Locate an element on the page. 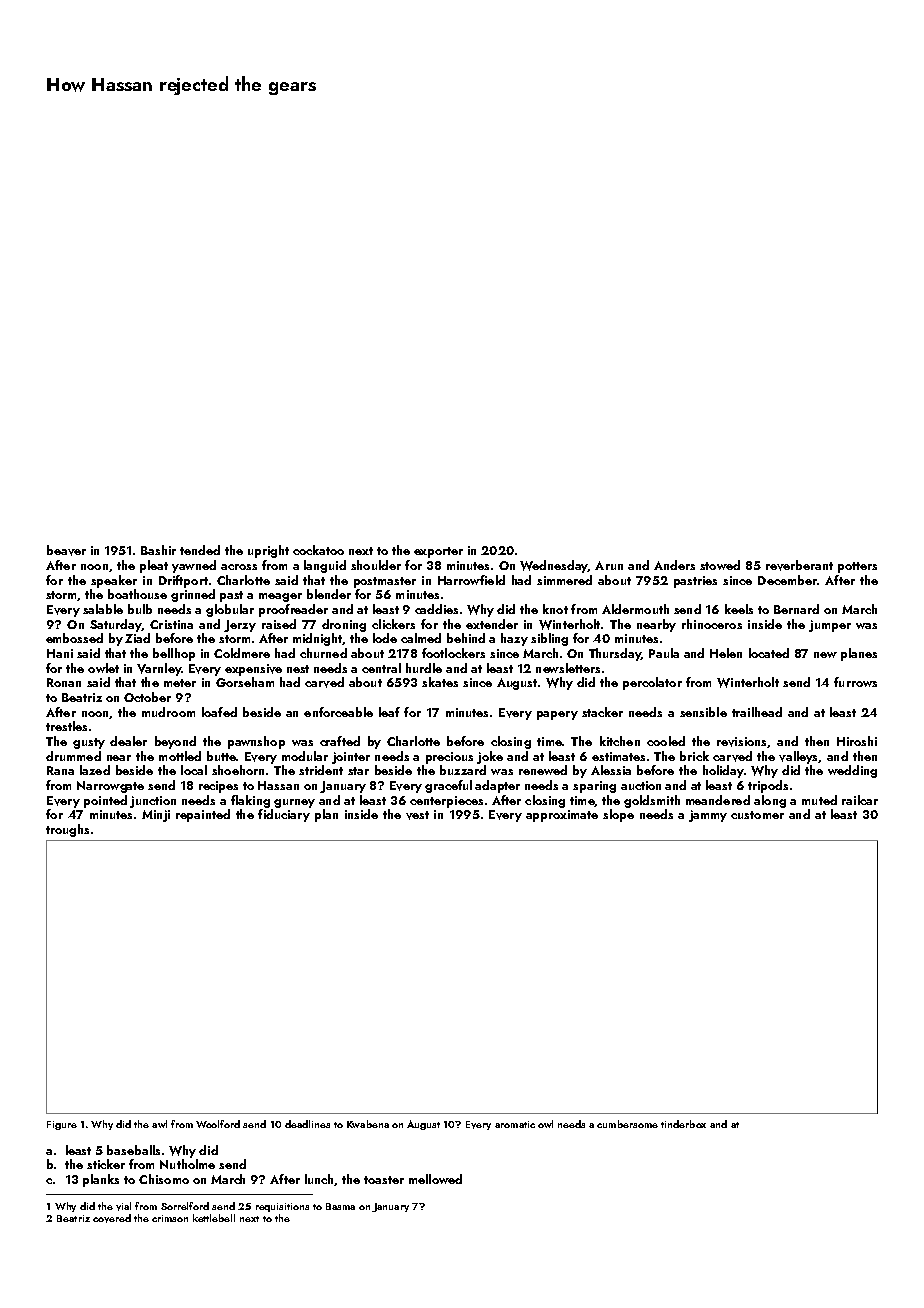  tripods is located at coordinates (768, 786).
